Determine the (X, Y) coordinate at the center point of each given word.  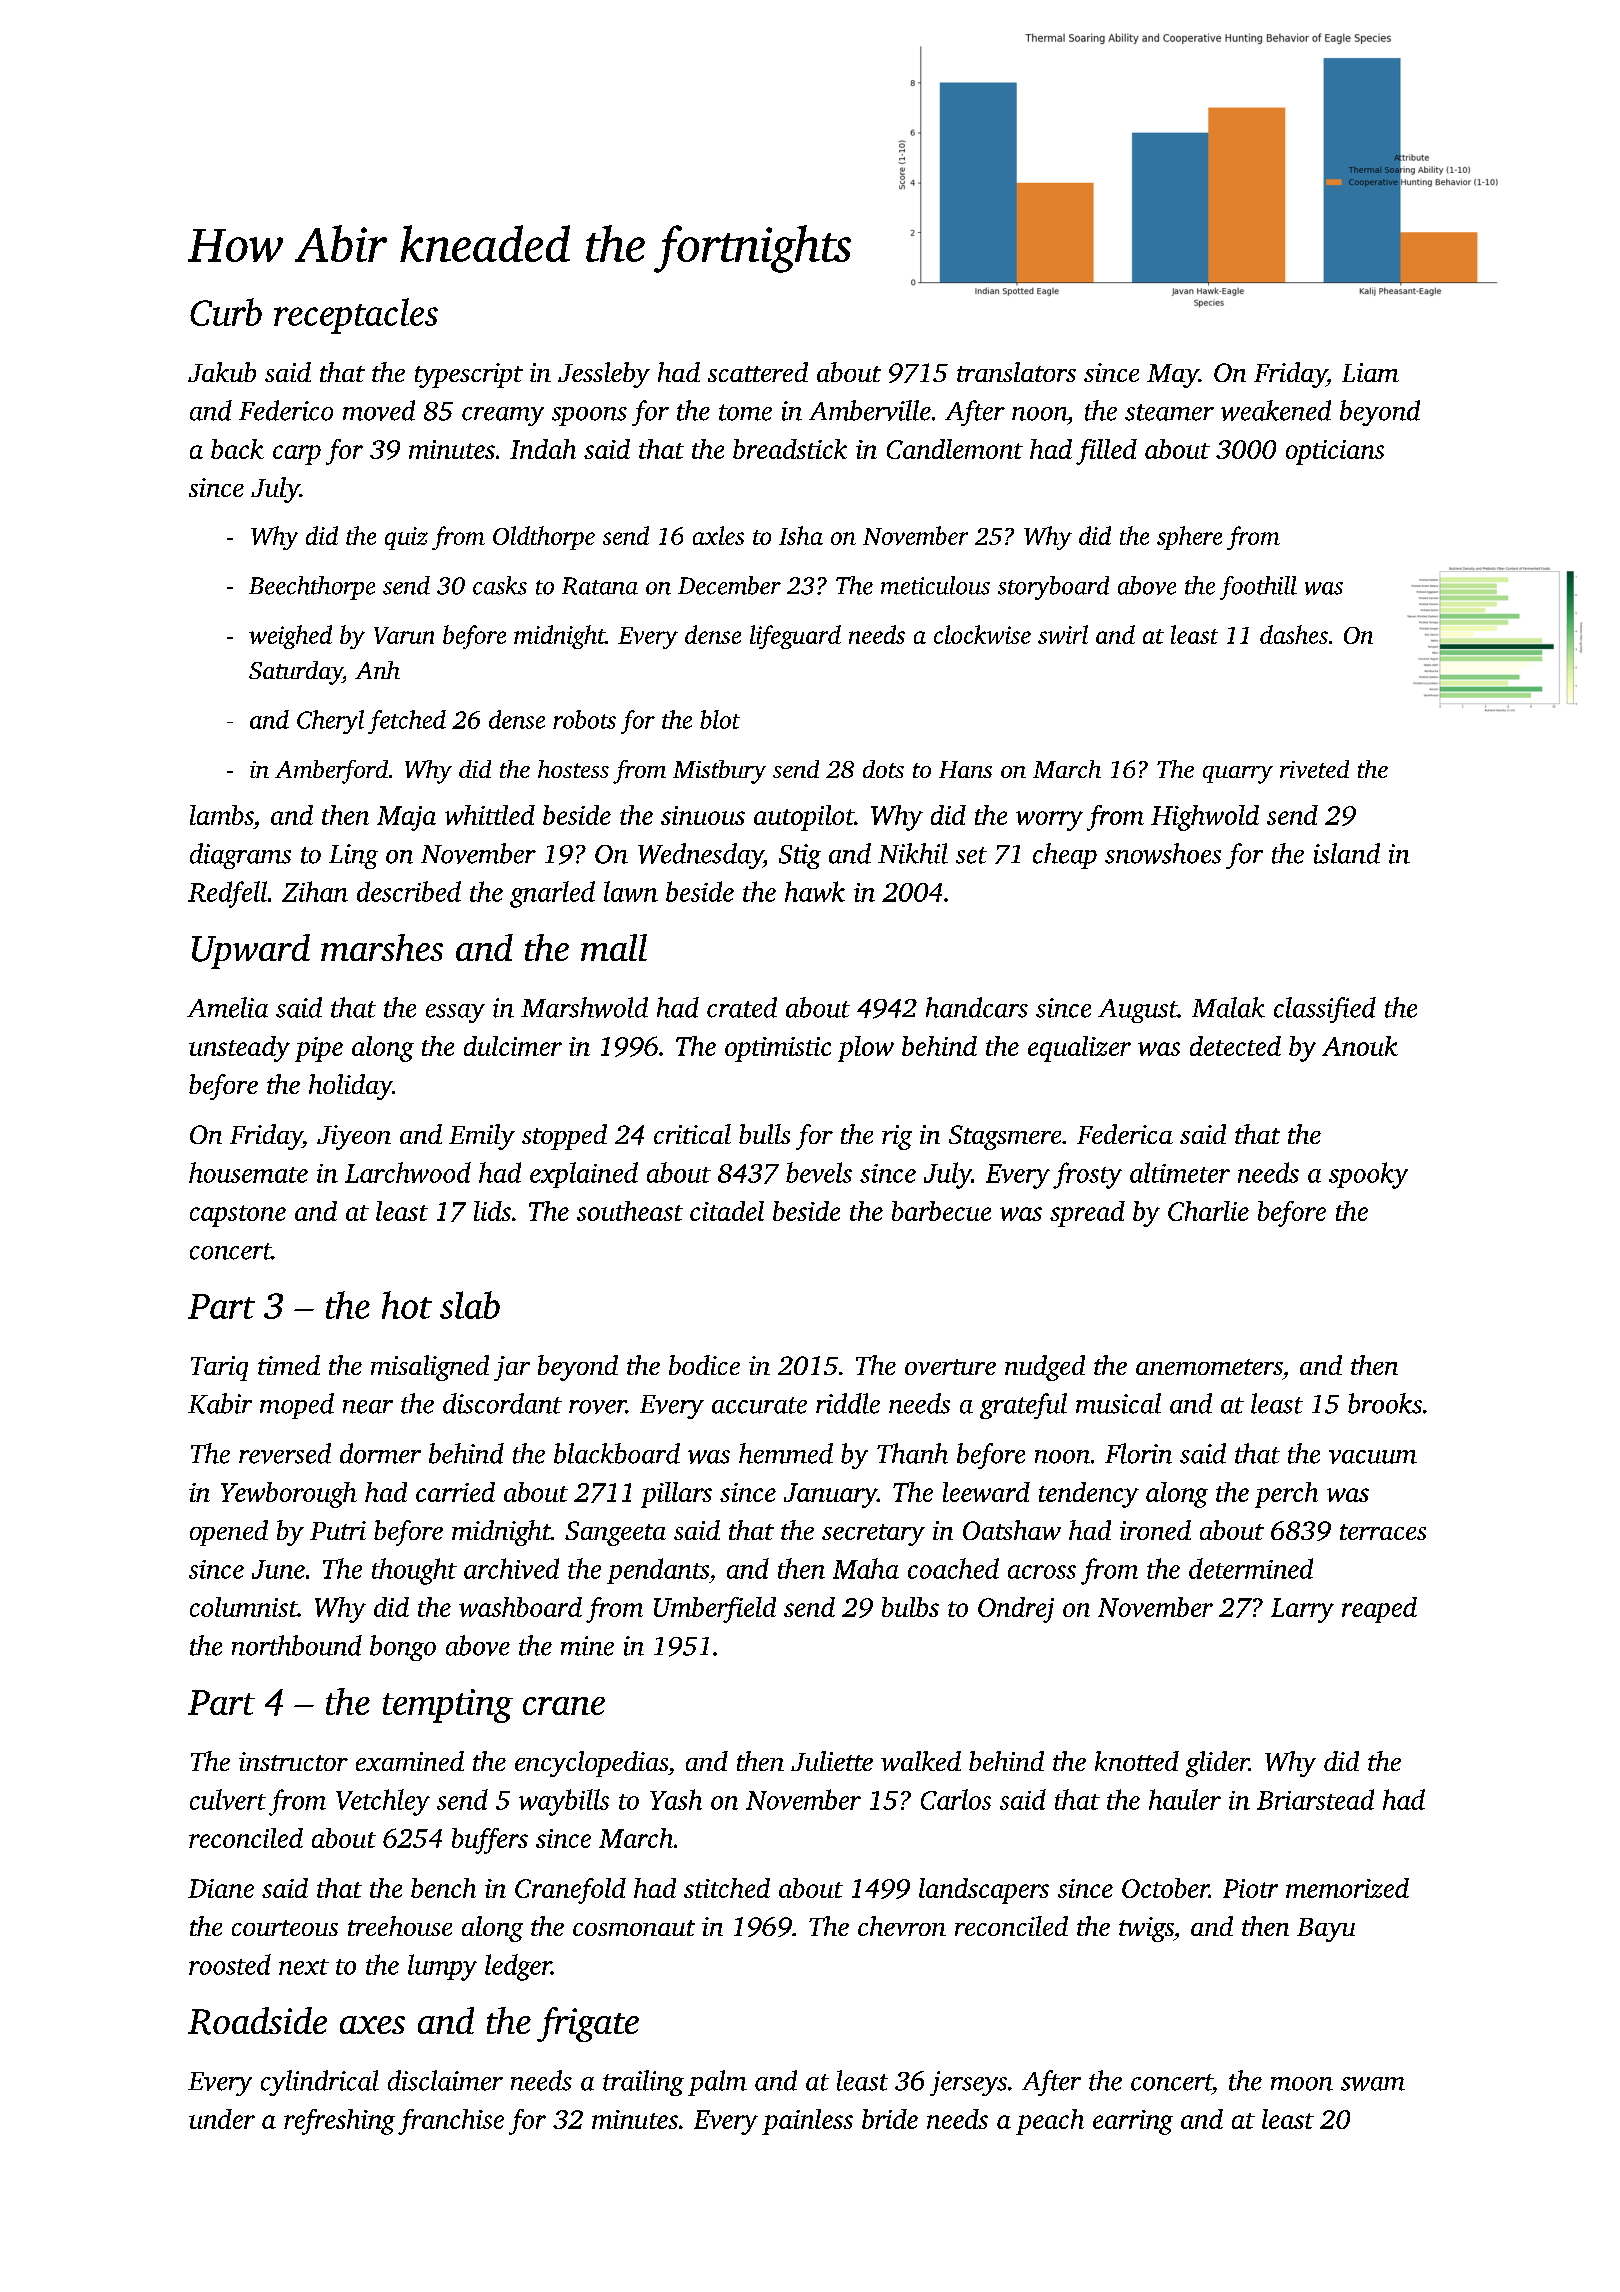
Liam (1370, 372)
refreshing (339, 2122)
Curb (226, 312)
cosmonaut (634, 1928)
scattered (758, 372)
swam (1373, 2084)
